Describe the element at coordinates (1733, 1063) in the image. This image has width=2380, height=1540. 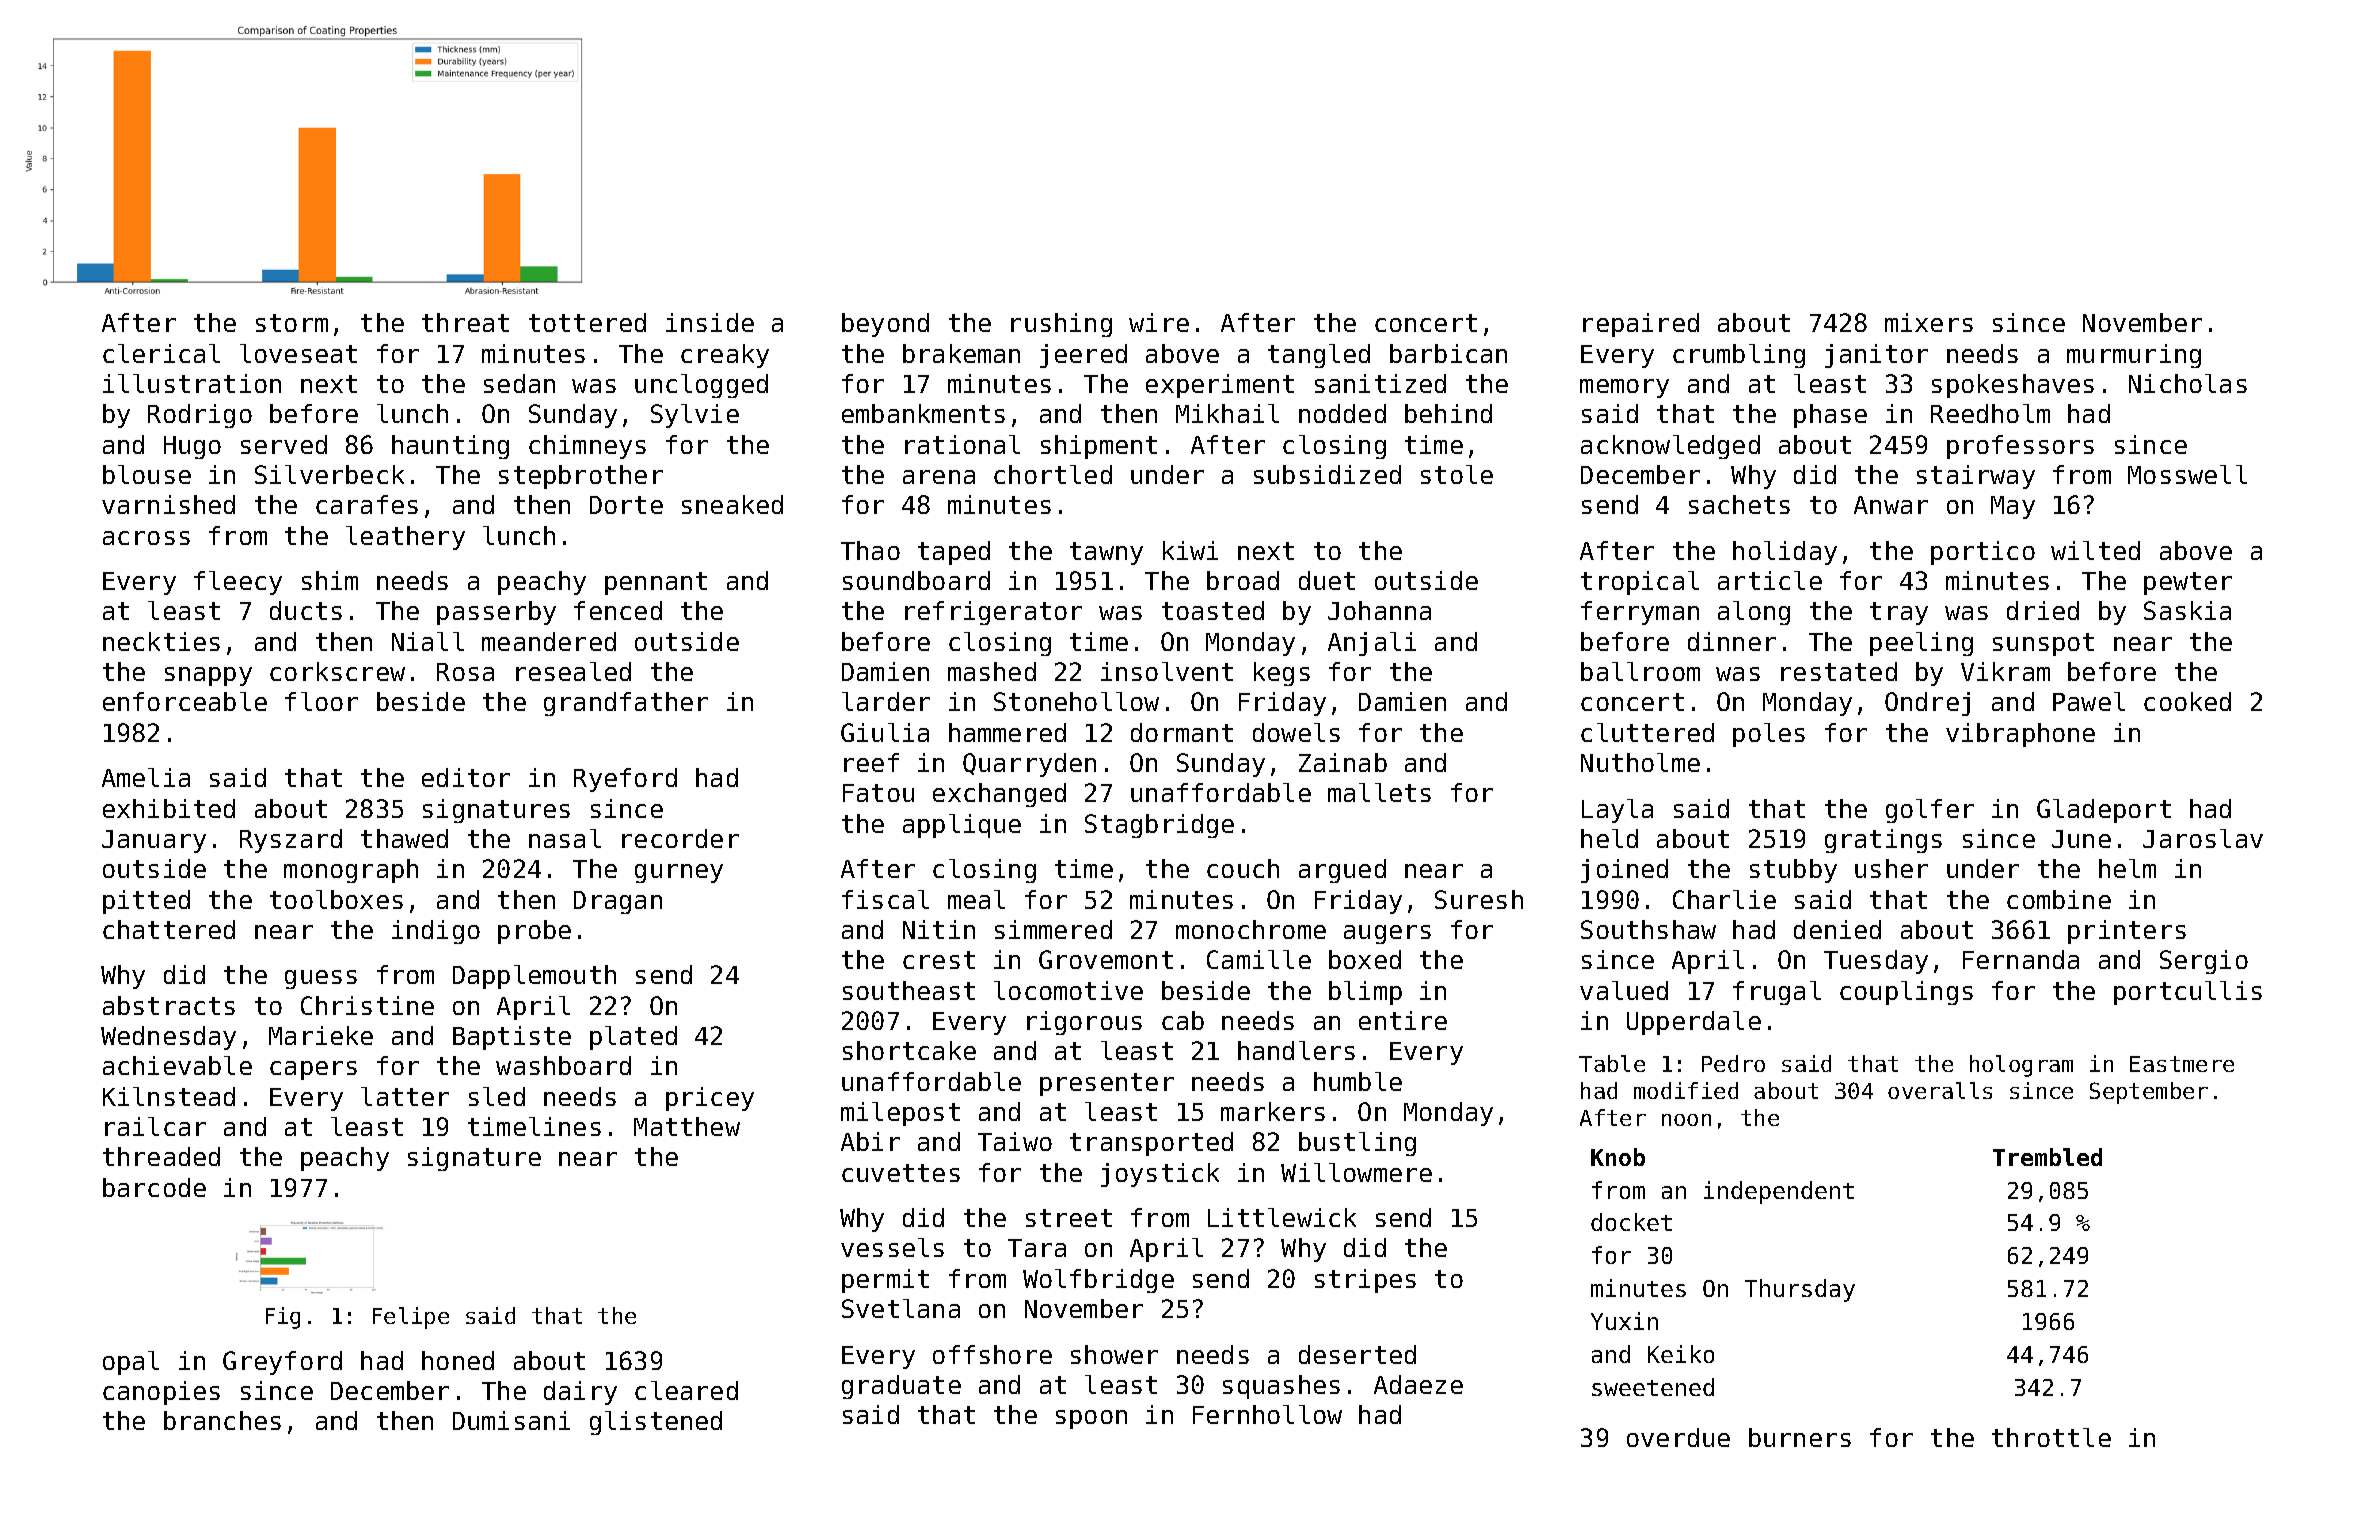
I see `Pedro` at that location.
